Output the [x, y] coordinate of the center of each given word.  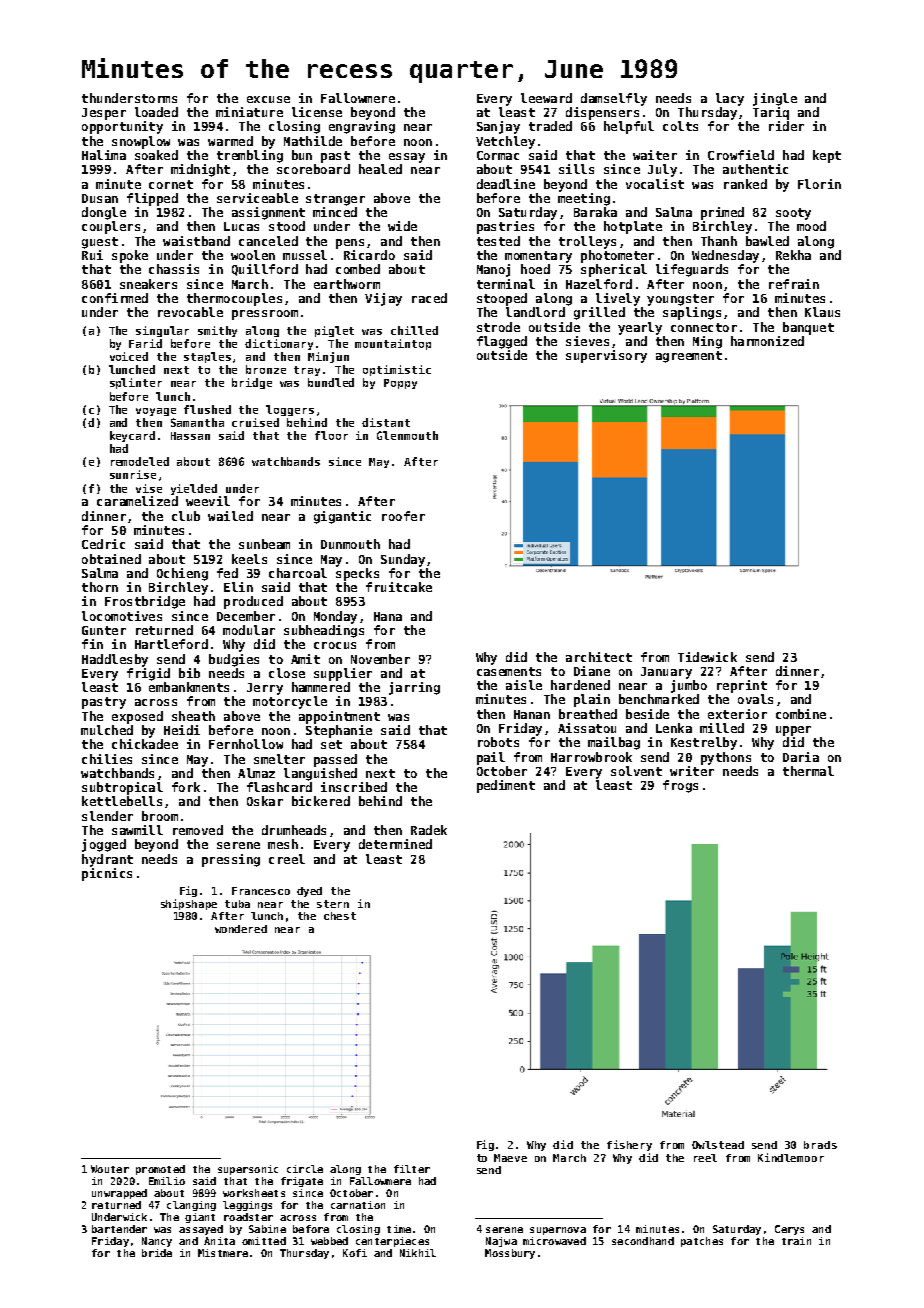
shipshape [189, 904]
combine [801, 714]
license [317, 112]
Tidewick [707, 657]
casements [509, 671]
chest [340, 916]
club [186, 516]
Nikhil [418, 1253]
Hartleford [171, 644]
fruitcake [399, 587]
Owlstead [718, 1145]
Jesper [104, 114]
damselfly [614, 99]
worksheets [254, 1193]
